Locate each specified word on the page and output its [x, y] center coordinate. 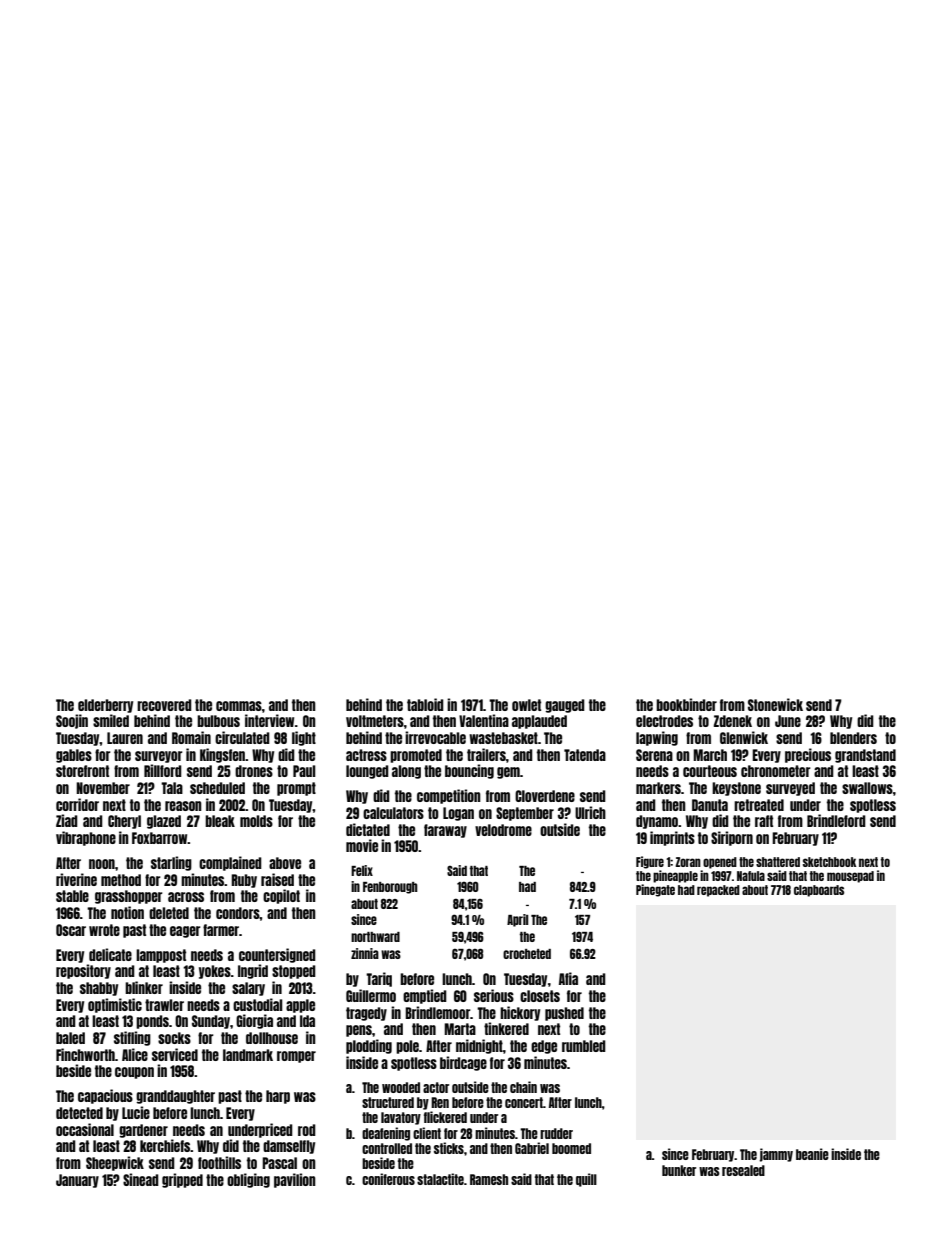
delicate [110, 954]
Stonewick [775, 704]
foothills [219, 1162]
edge [544, 1047]
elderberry [105, 706]
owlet [526, 705]
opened [720, 863]
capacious [105, 1096]
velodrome [503, 830]
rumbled [584, 1046]
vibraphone [86, 838]
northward [375, 937]
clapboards [819, 891]
